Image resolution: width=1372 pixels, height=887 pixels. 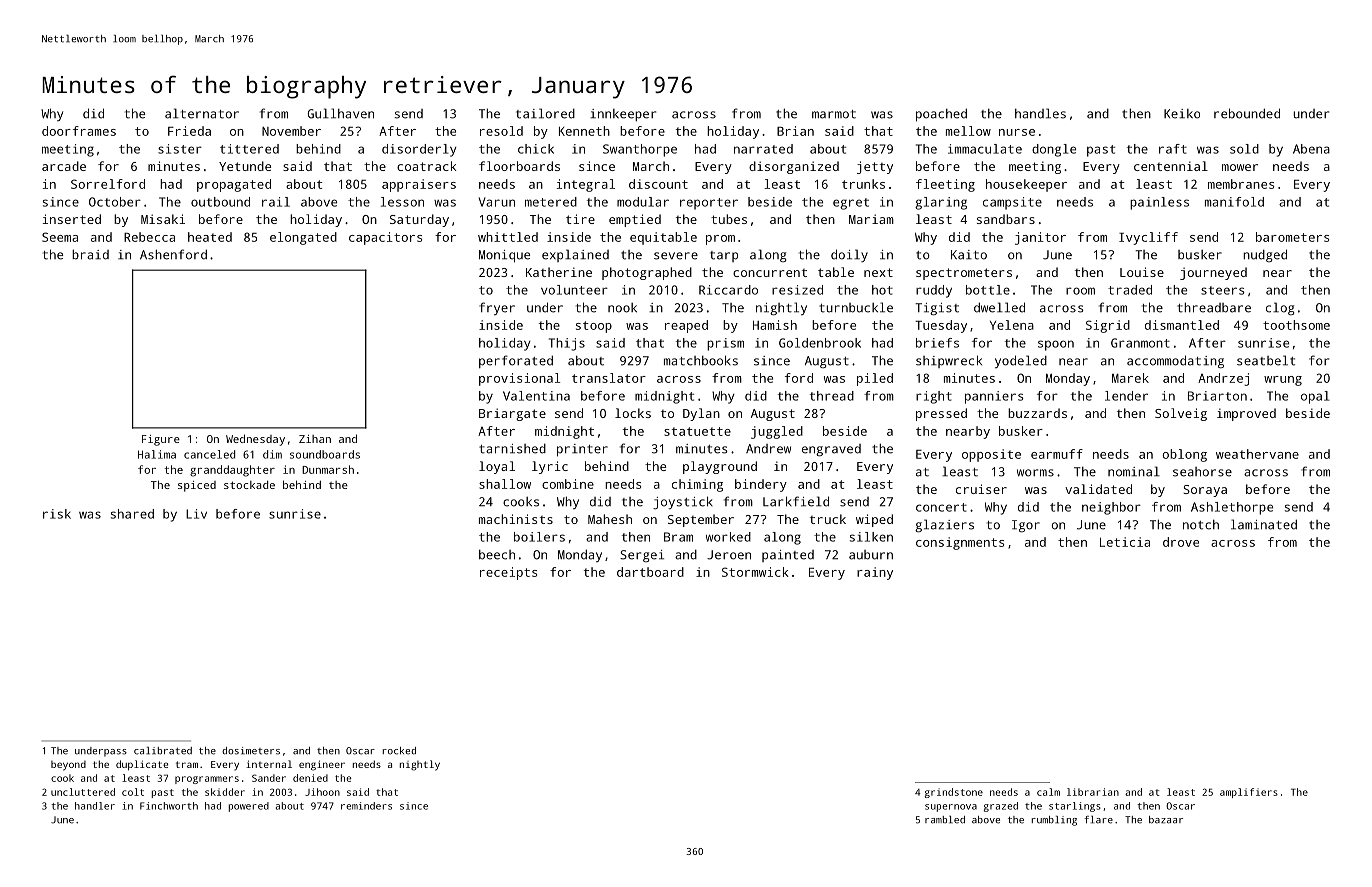 I want to click on rainy, so click(x=875, y=573).
